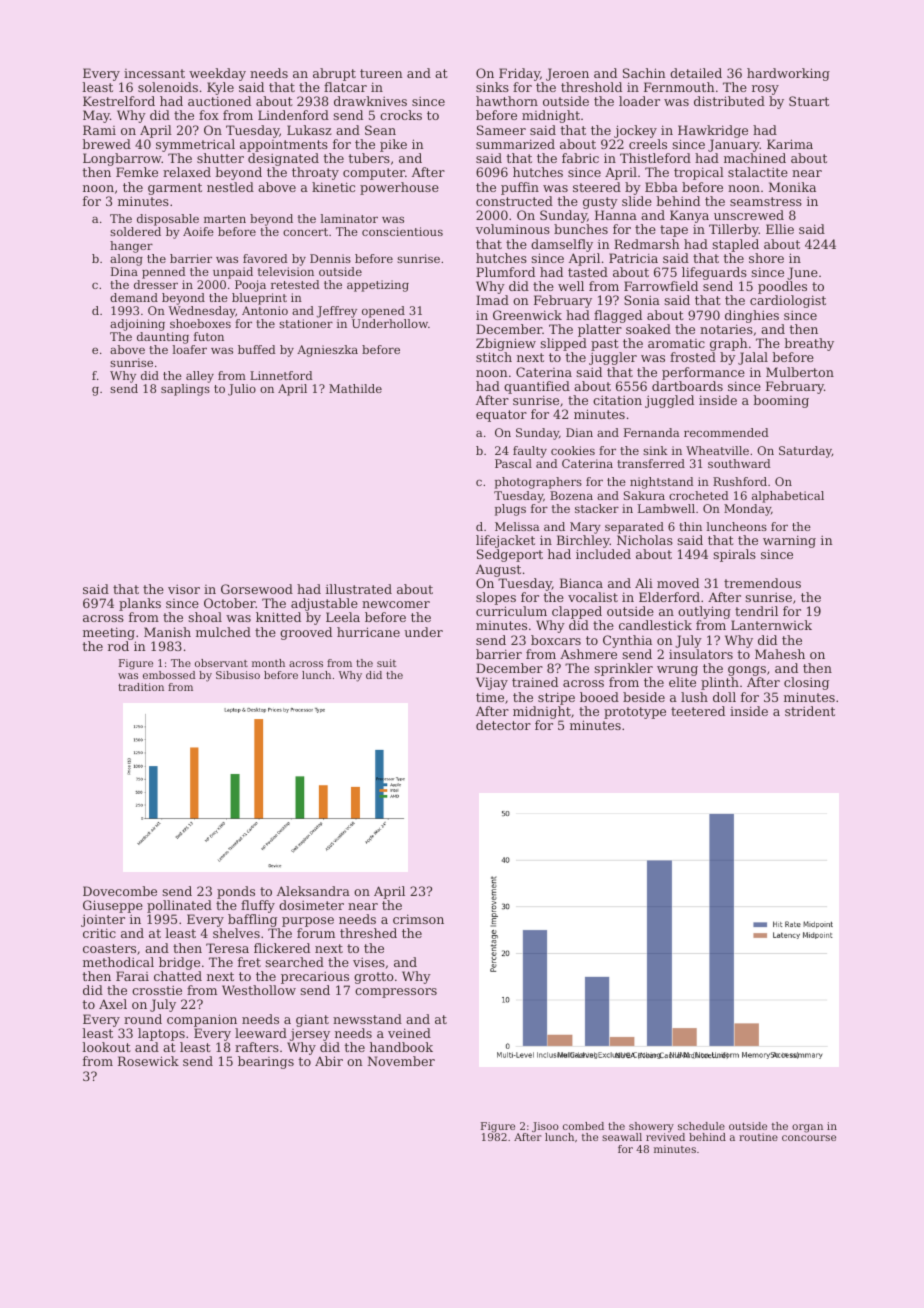 Image resolution: width=924 pixels, height=1308 pixels. I want to click on organ, so click(807, 1128).
